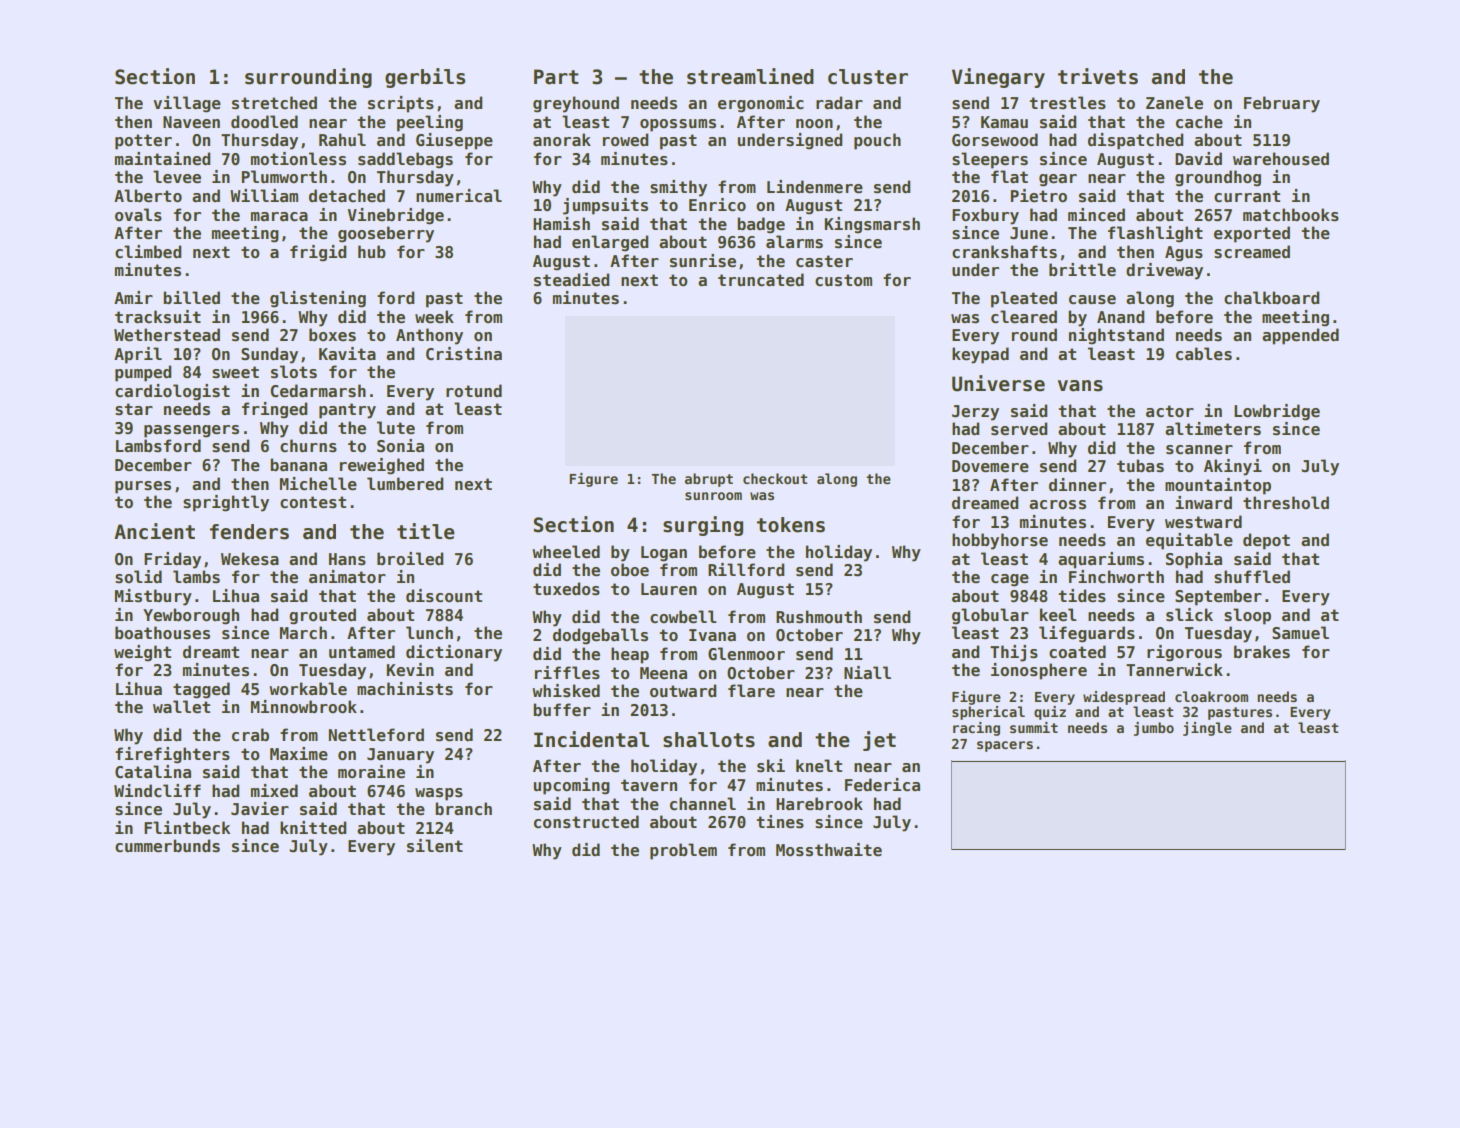 The width and height of the screenshot is (1460, 1128). Describe the element at coordinates (187, 828) in the screenshot. I see `Flintbeck` at that location.
